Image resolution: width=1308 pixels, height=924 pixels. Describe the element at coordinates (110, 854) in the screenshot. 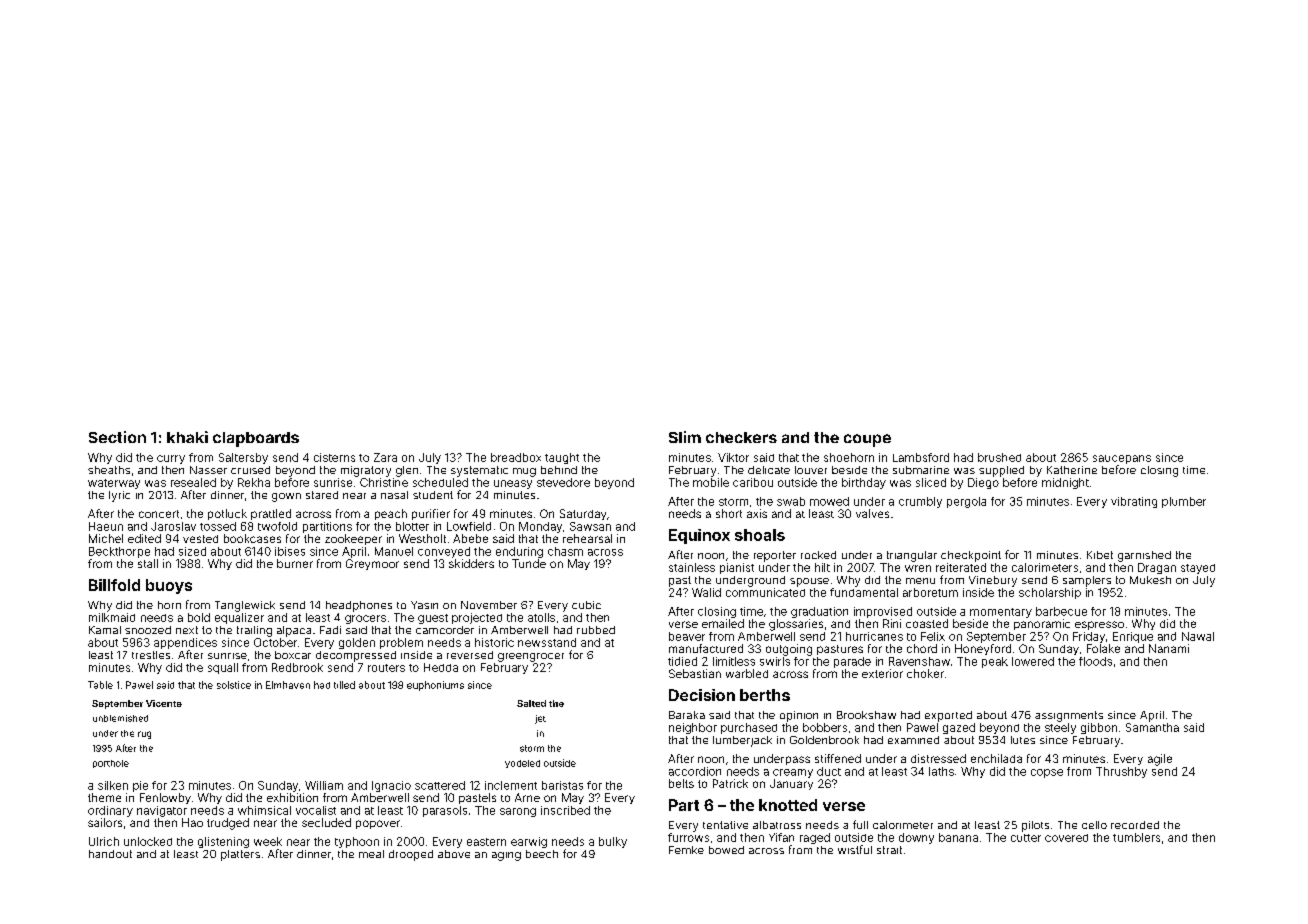

I see `handout` at that location.
